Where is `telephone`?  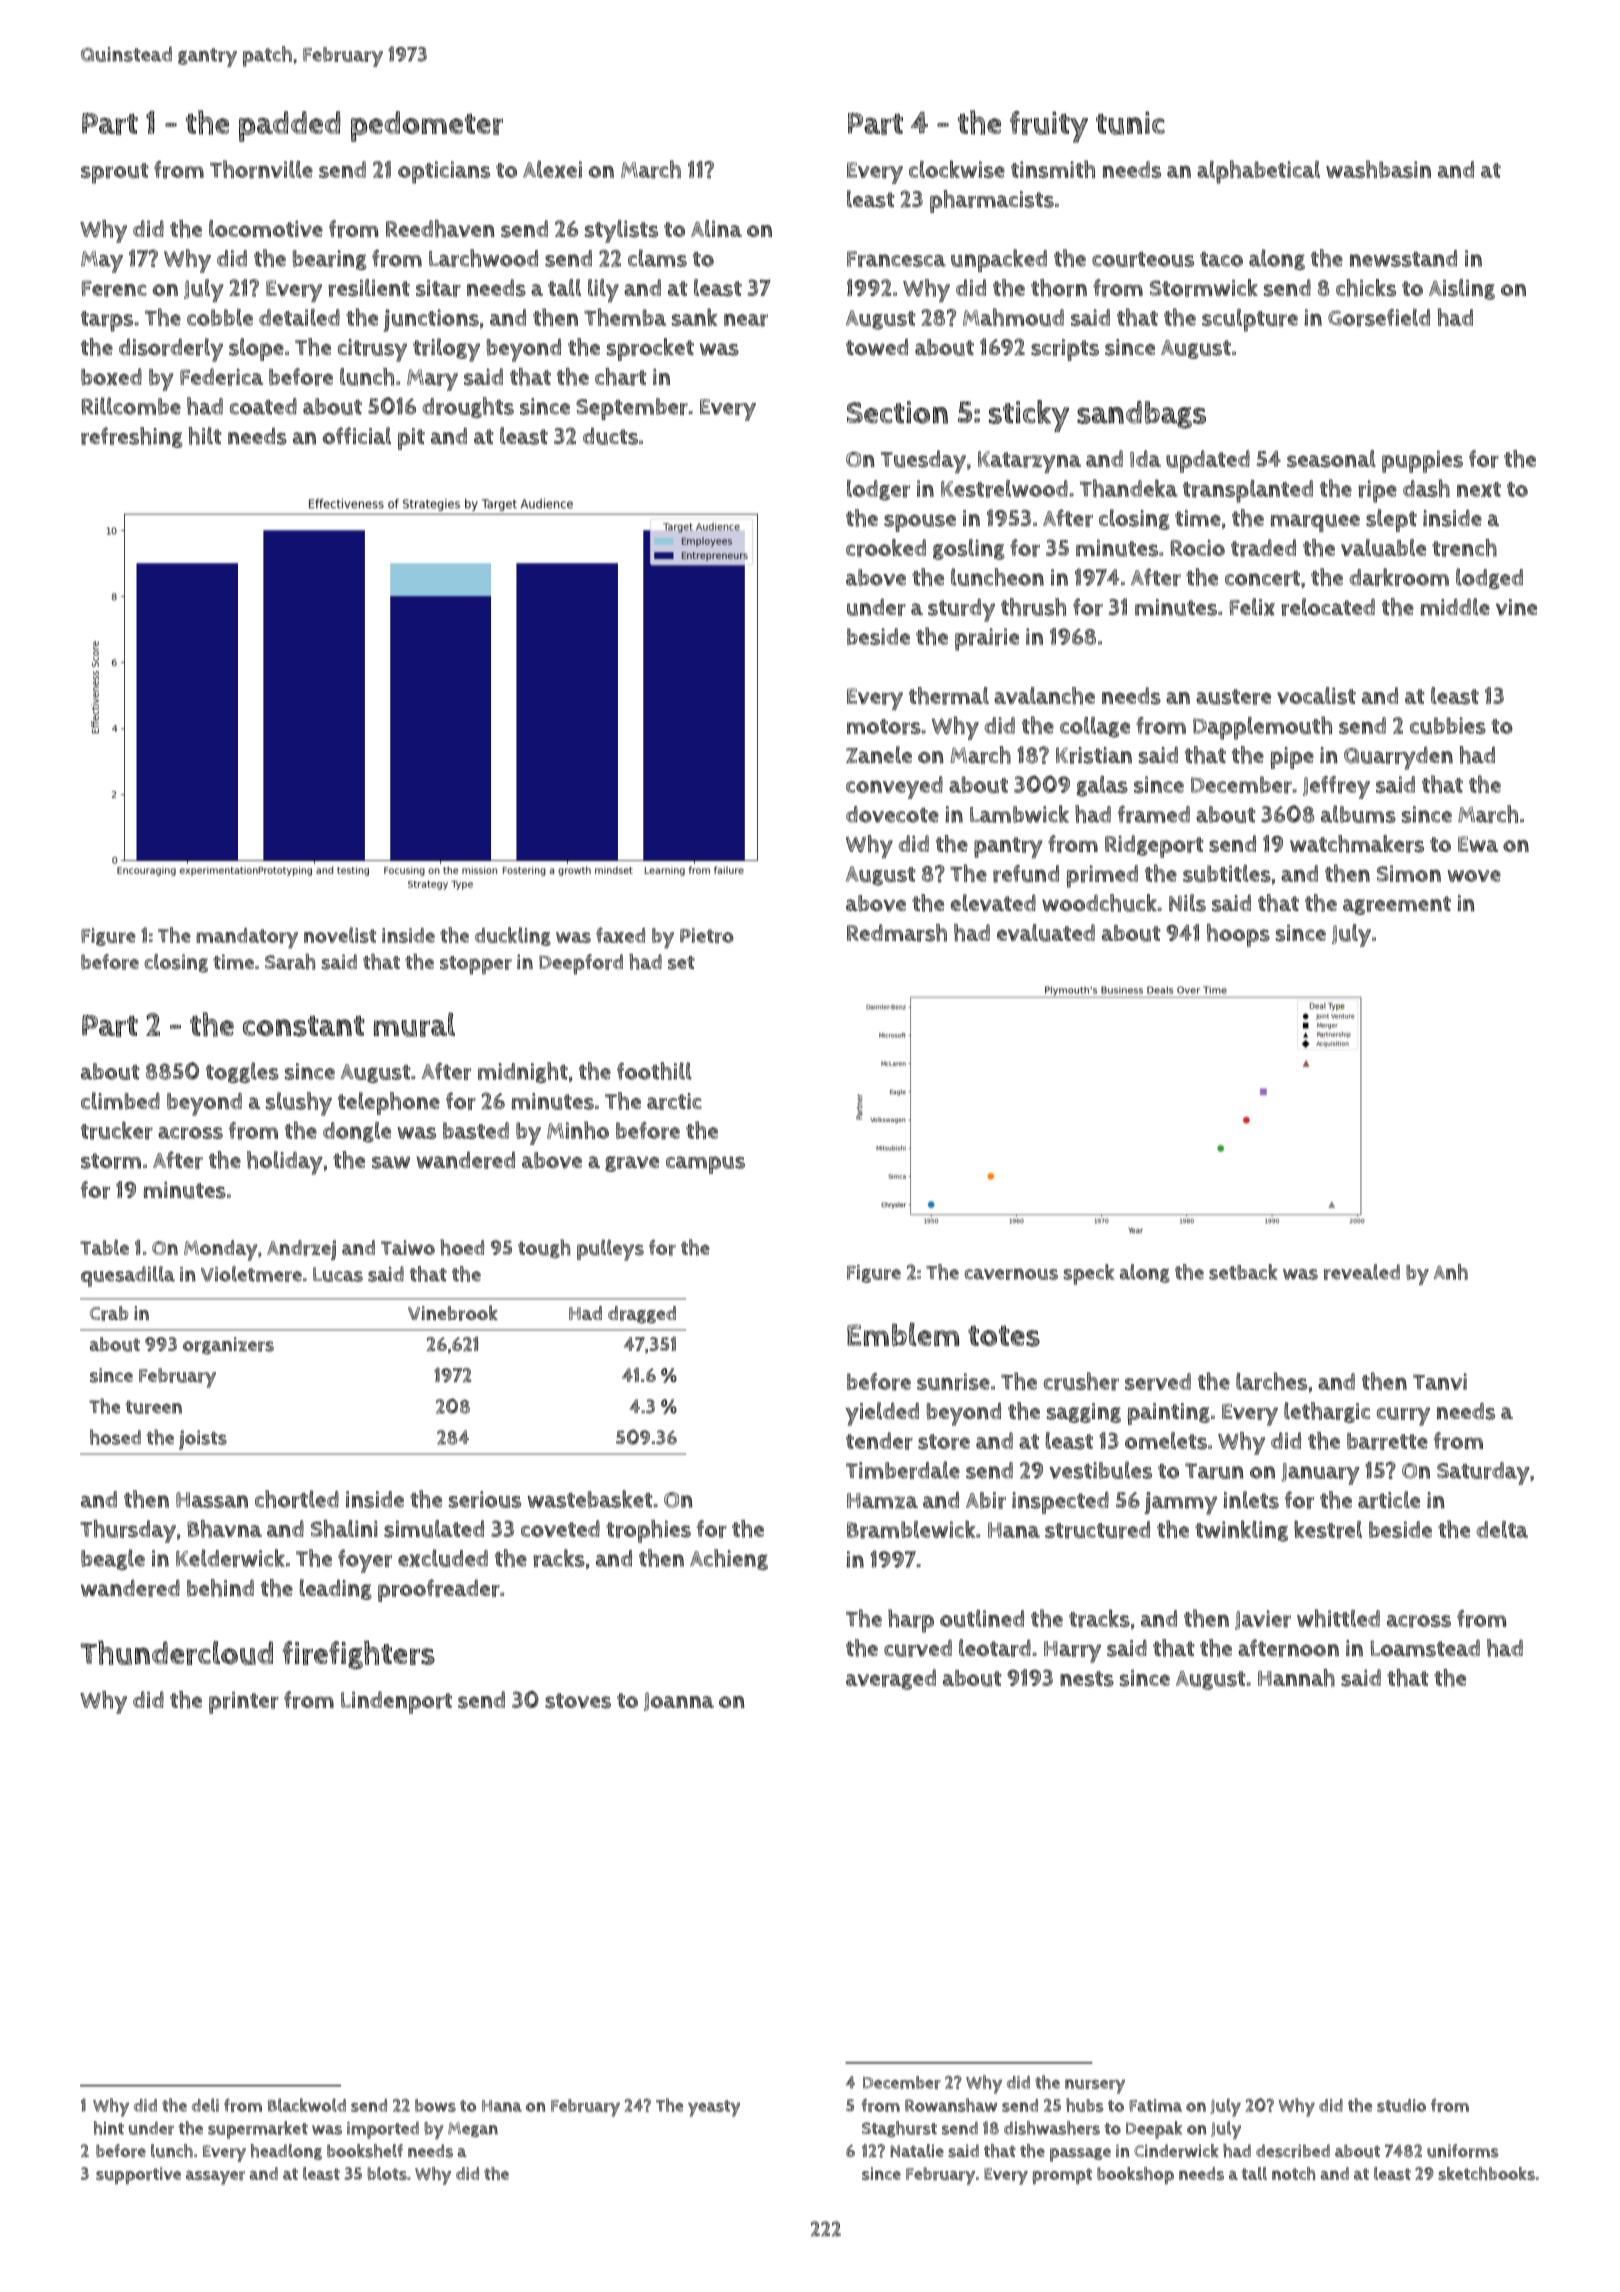 telephone is located at coordinates (389, 1103).
